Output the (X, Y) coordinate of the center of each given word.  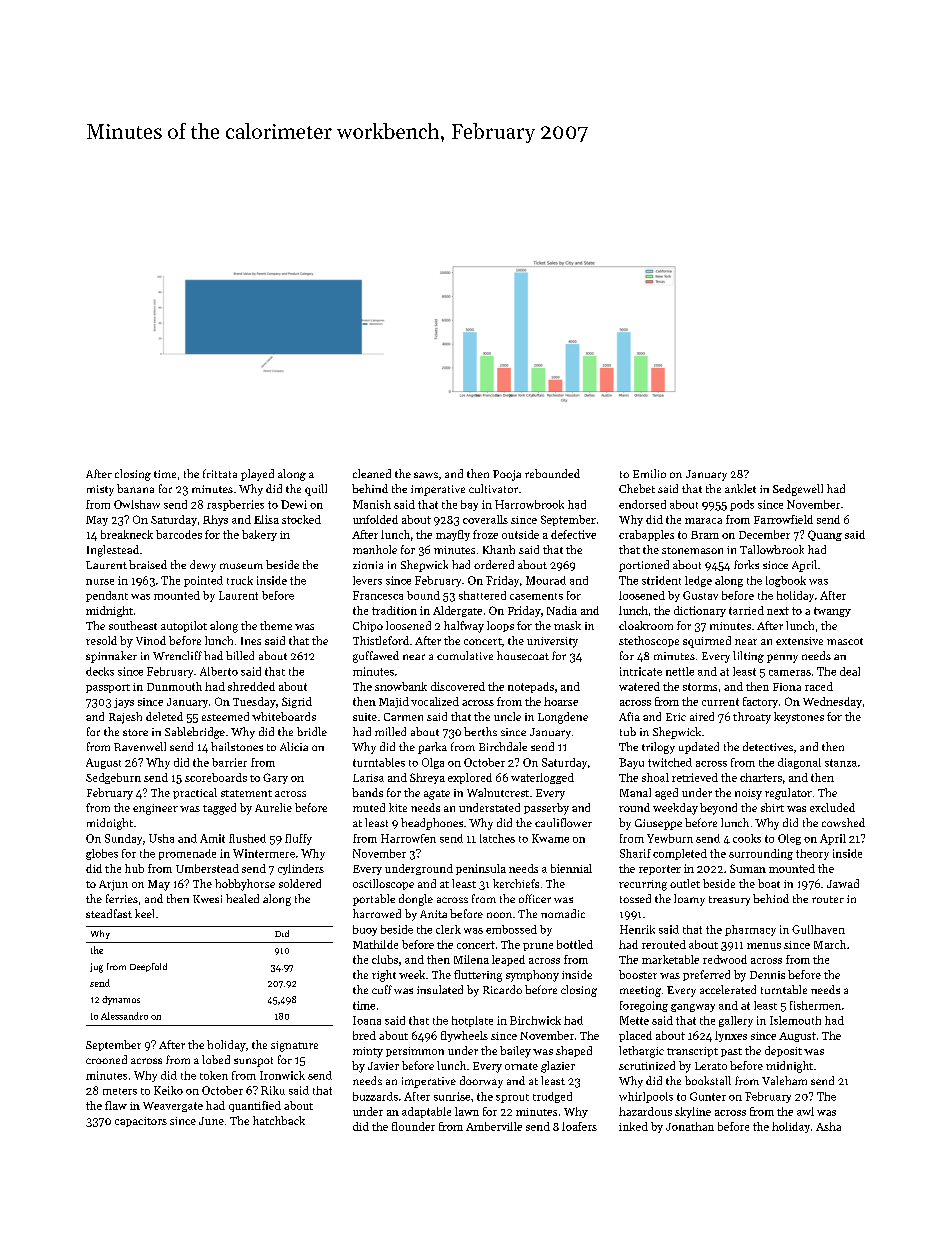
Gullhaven (818, 929)
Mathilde (375, 944)
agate (437, 795)
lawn (467, 1111)
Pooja (507, 475)
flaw (116, 1105)
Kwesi (207, 899)
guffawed (376, 657)
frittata (220, 473)
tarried (746, 610)
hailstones (237, 746)
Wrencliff (177, 655)
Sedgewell (798, 490)
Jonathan (690, 1126)
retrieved (695, 777)
